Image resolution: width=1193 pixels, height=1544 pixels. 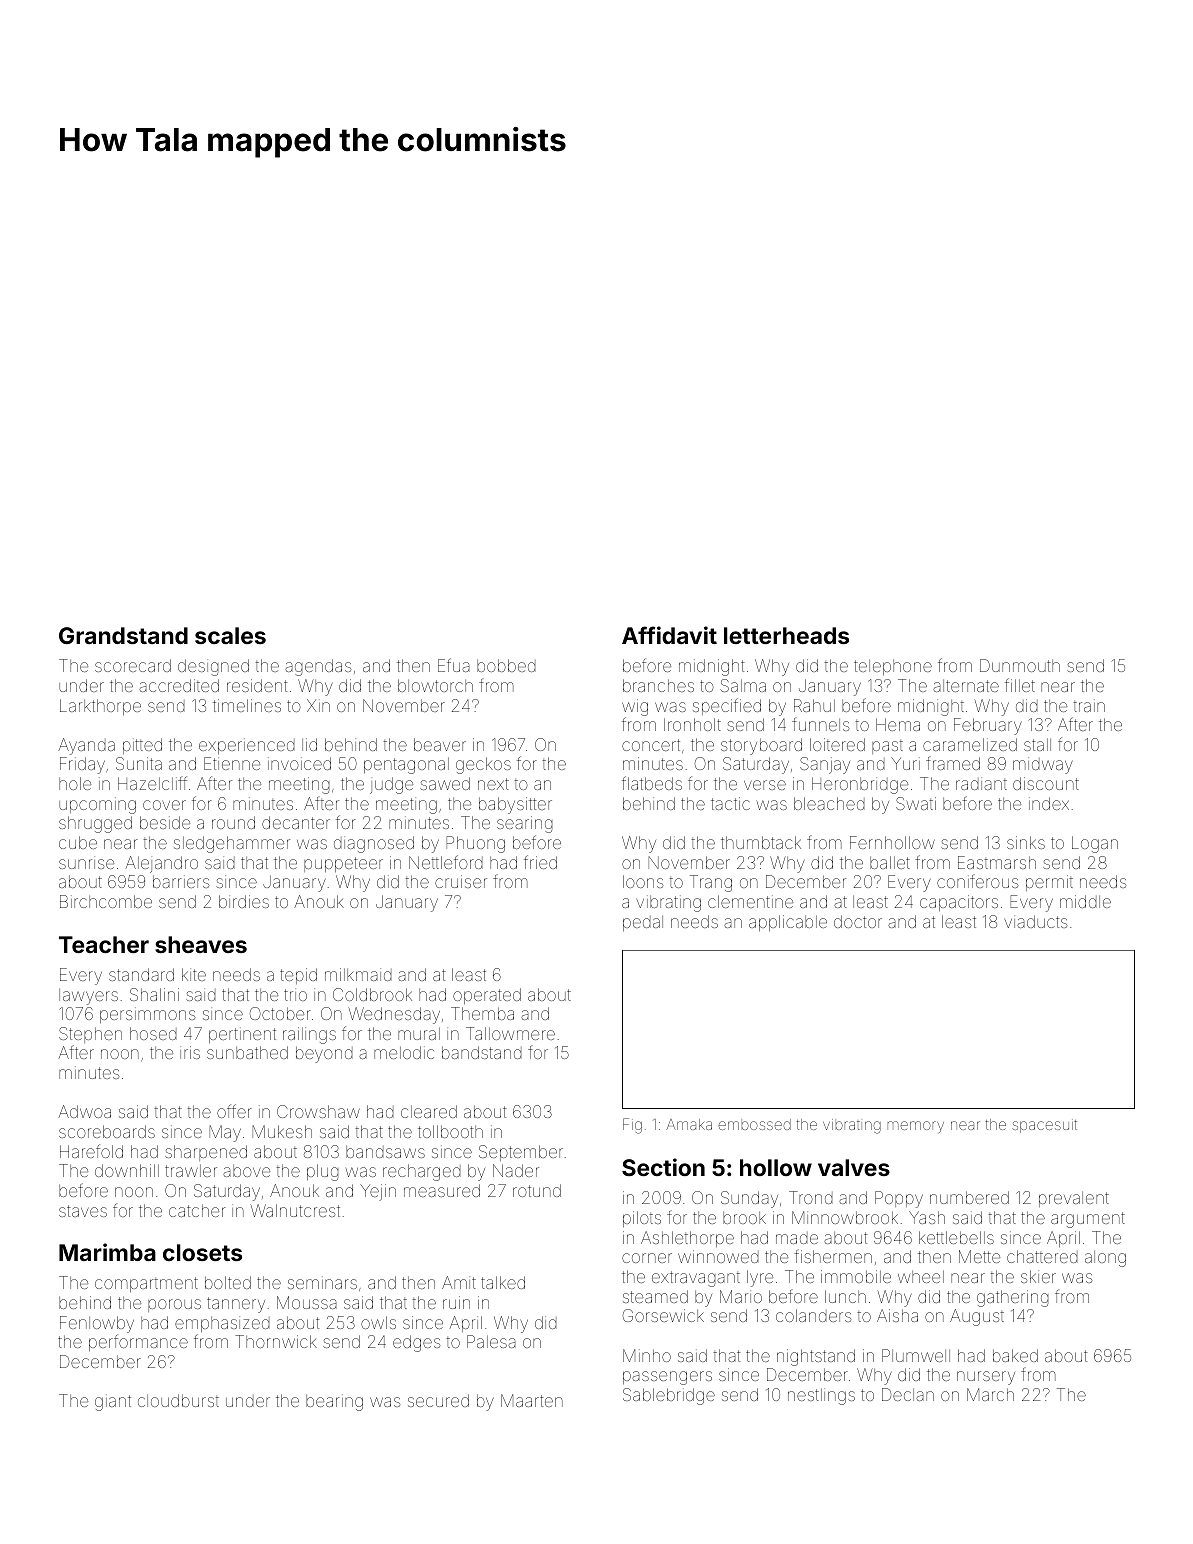 What do you see at coordinates (761, 746) in the document?
I see `storyboard` at bounding box center [761, 746].
